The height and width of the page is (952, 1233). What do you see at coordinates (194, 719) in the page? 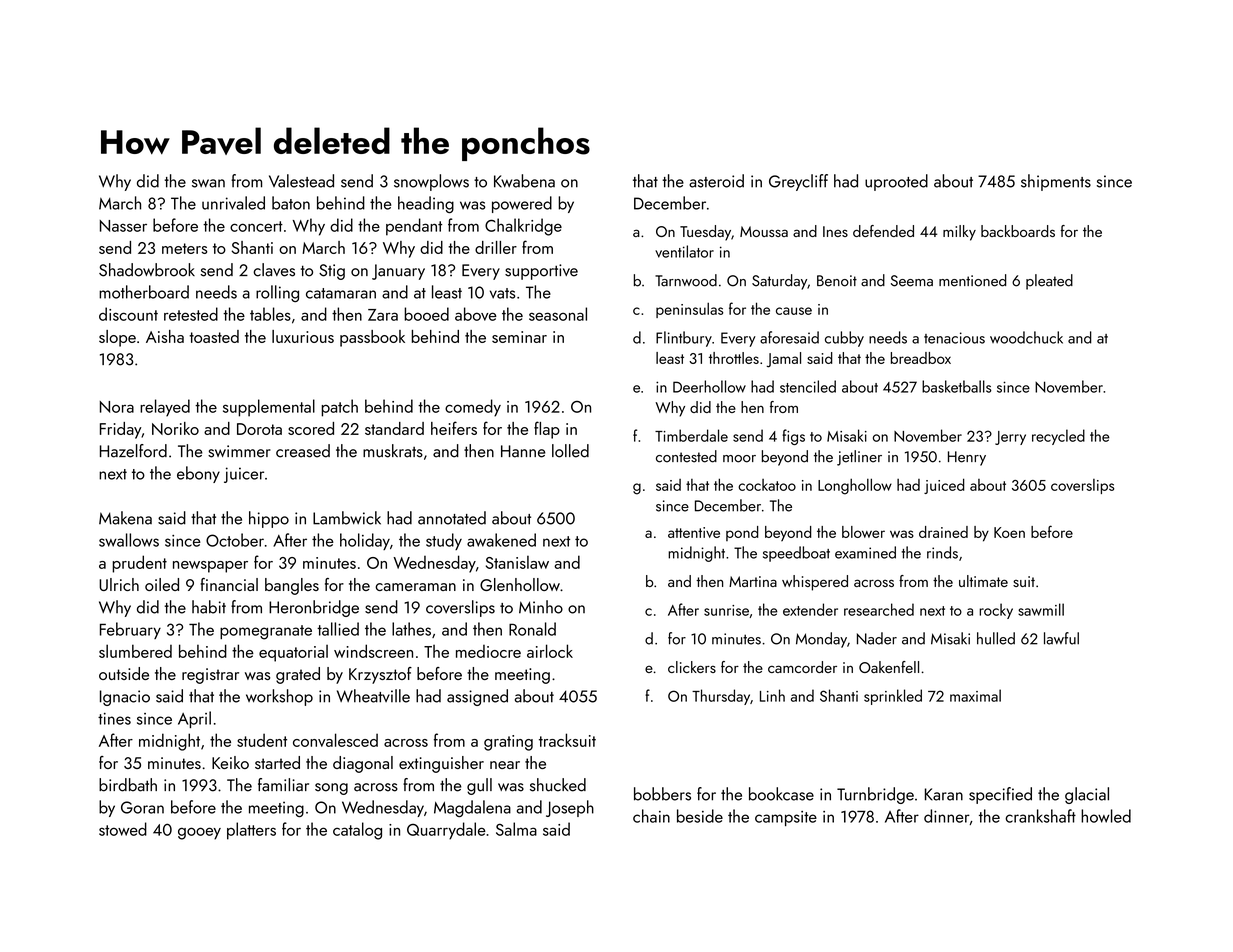
I see `April` at bounding box center [194, 719].
